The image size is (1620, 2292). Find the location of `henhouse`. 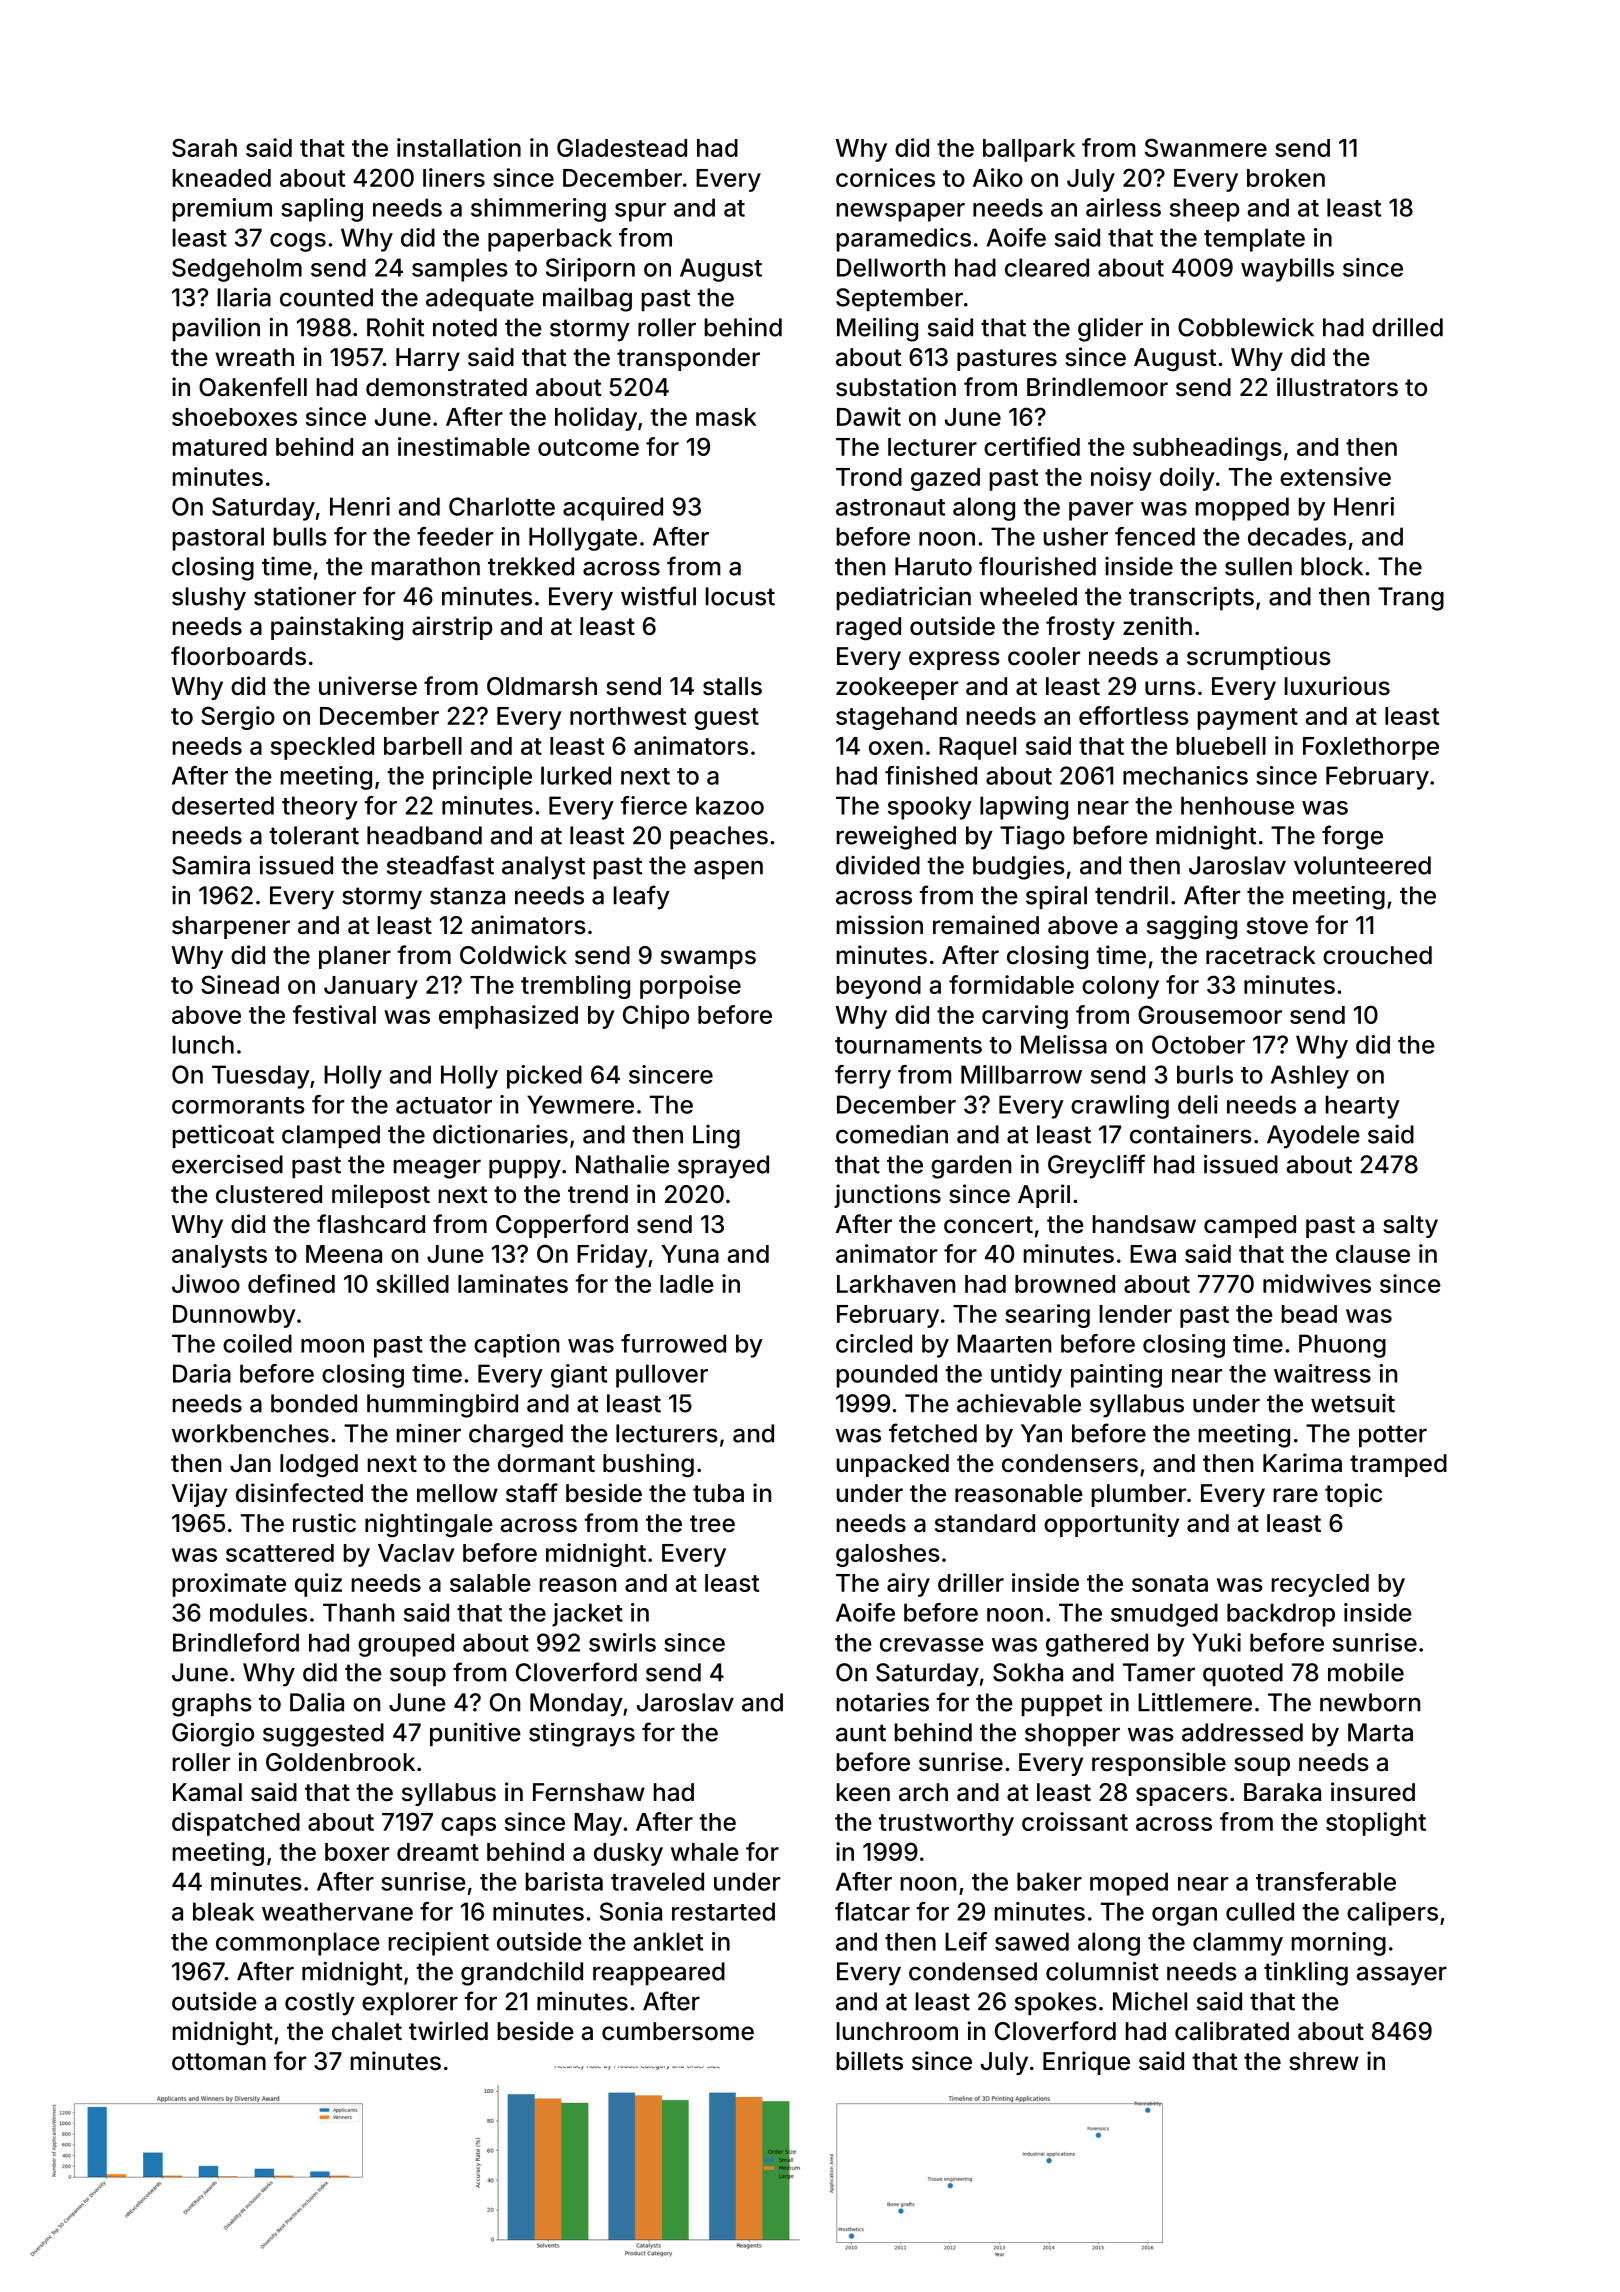

henhouse is located at coordinates (1237, 805).
